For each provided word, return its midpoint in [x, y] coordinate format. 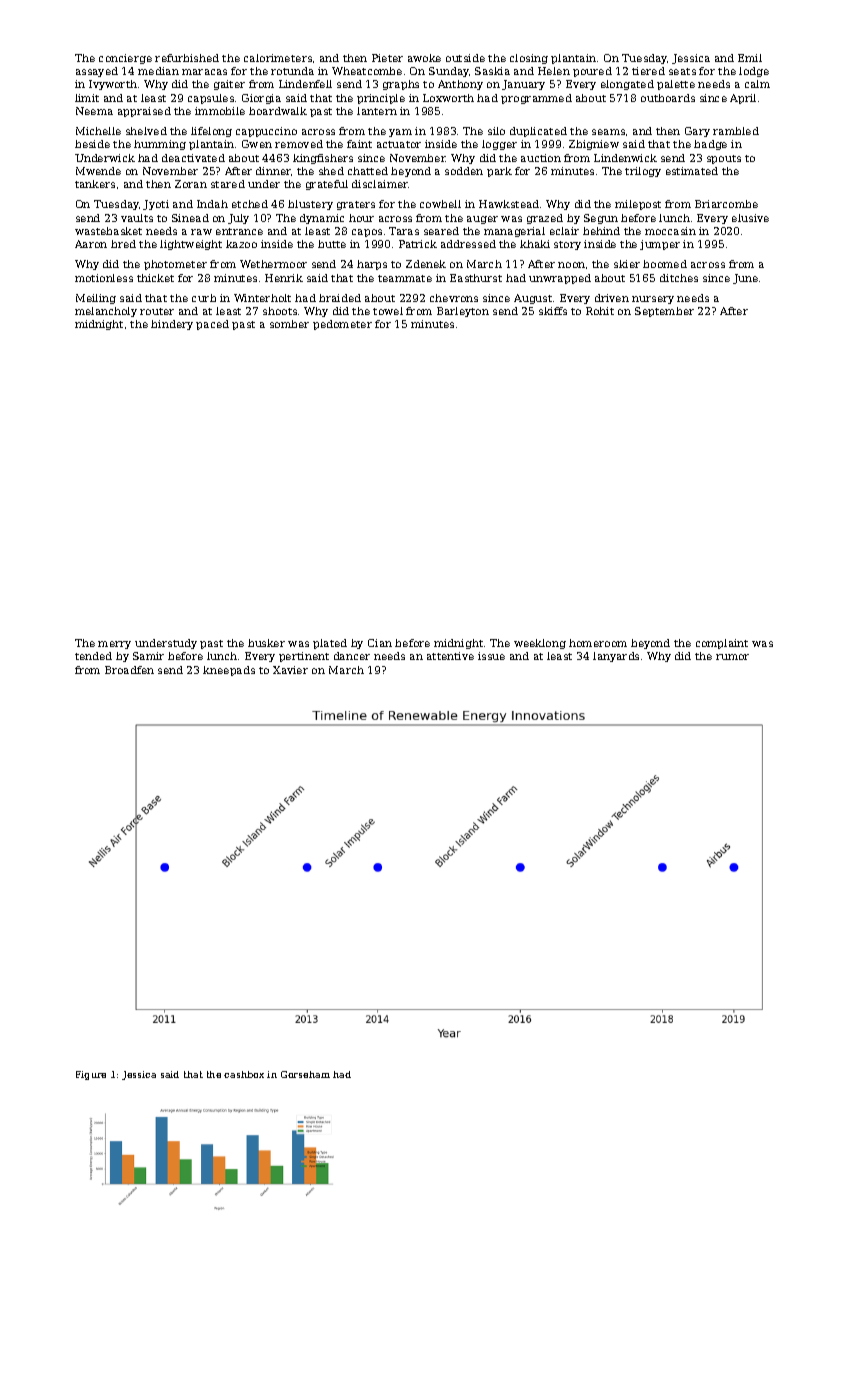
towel [388, 311]
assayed [97, 72]
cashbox [244, 1074]
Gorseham [305, 1074]
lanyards [616, 657]
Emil [750, 58]
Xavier [290, 670]
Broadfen [129, 670]
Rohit [600, 311]
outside [465, 58]
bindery [172, 325]
